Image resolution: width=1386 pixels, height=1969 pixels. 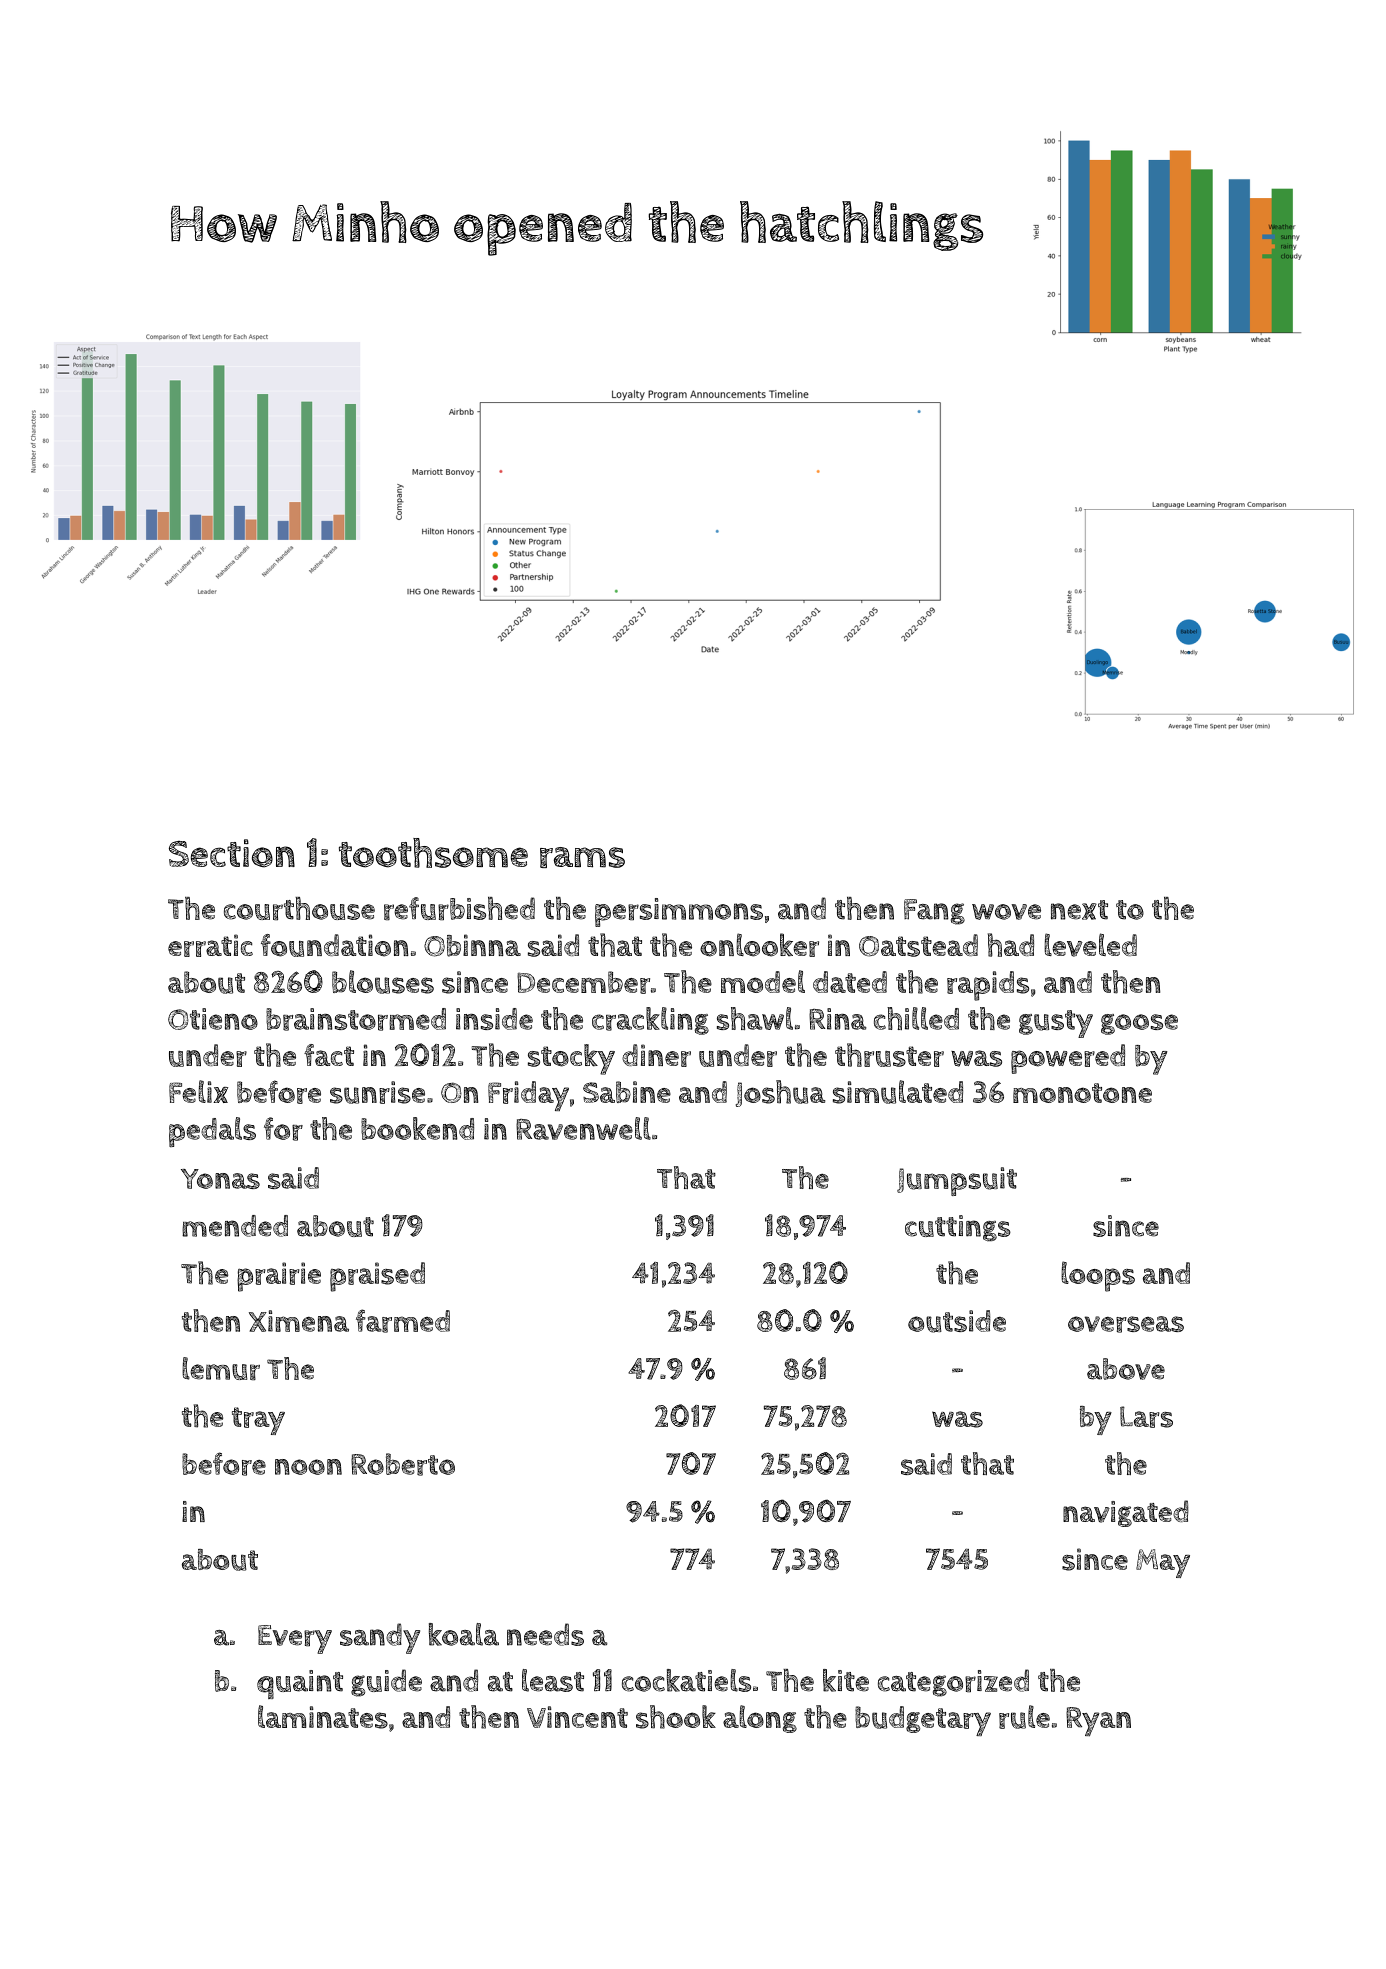 I want to click on sunrise, so click(x=377, y=1092).
